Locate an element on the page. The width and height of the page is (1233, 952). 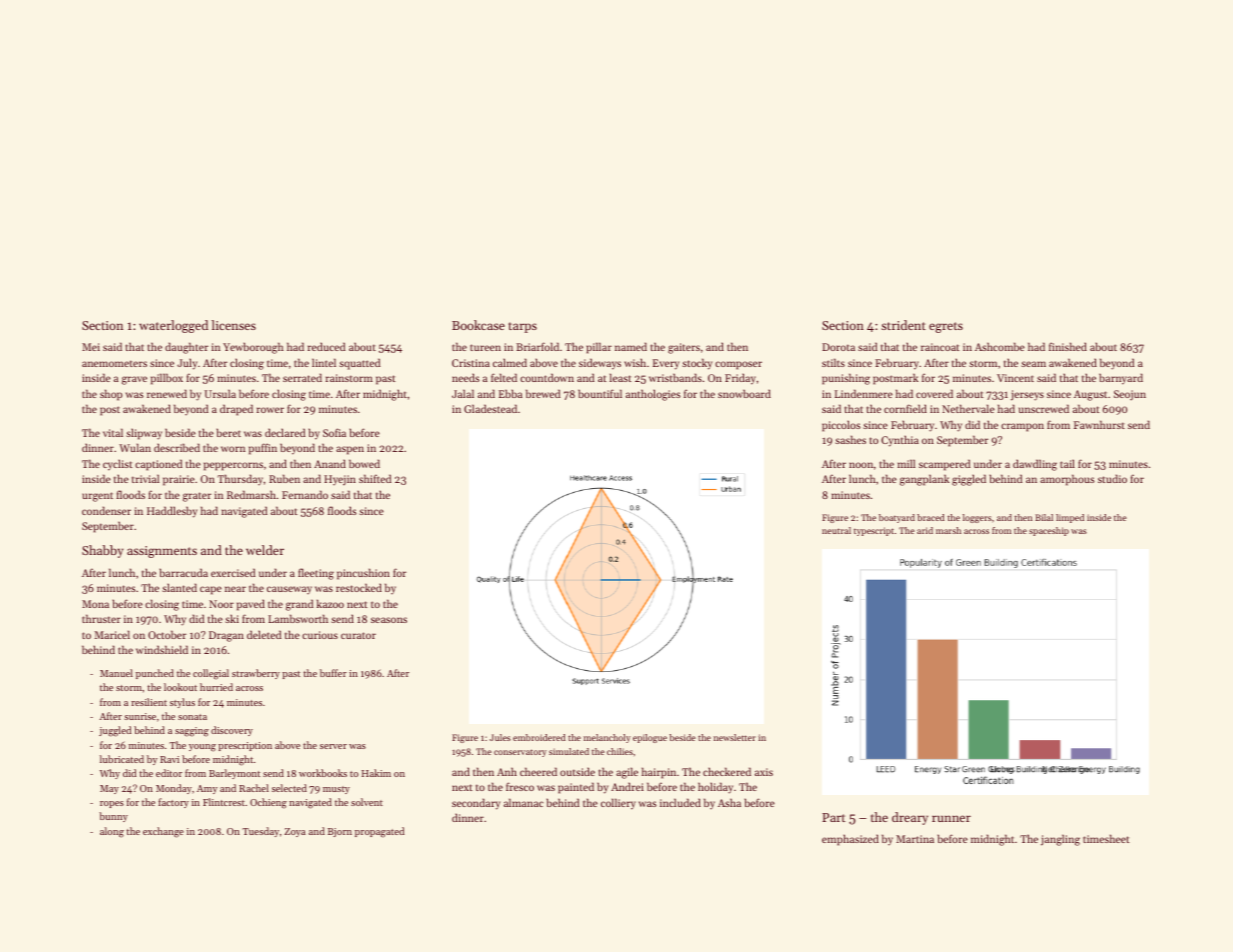
emphasized is located at coordinates (850, 840).
